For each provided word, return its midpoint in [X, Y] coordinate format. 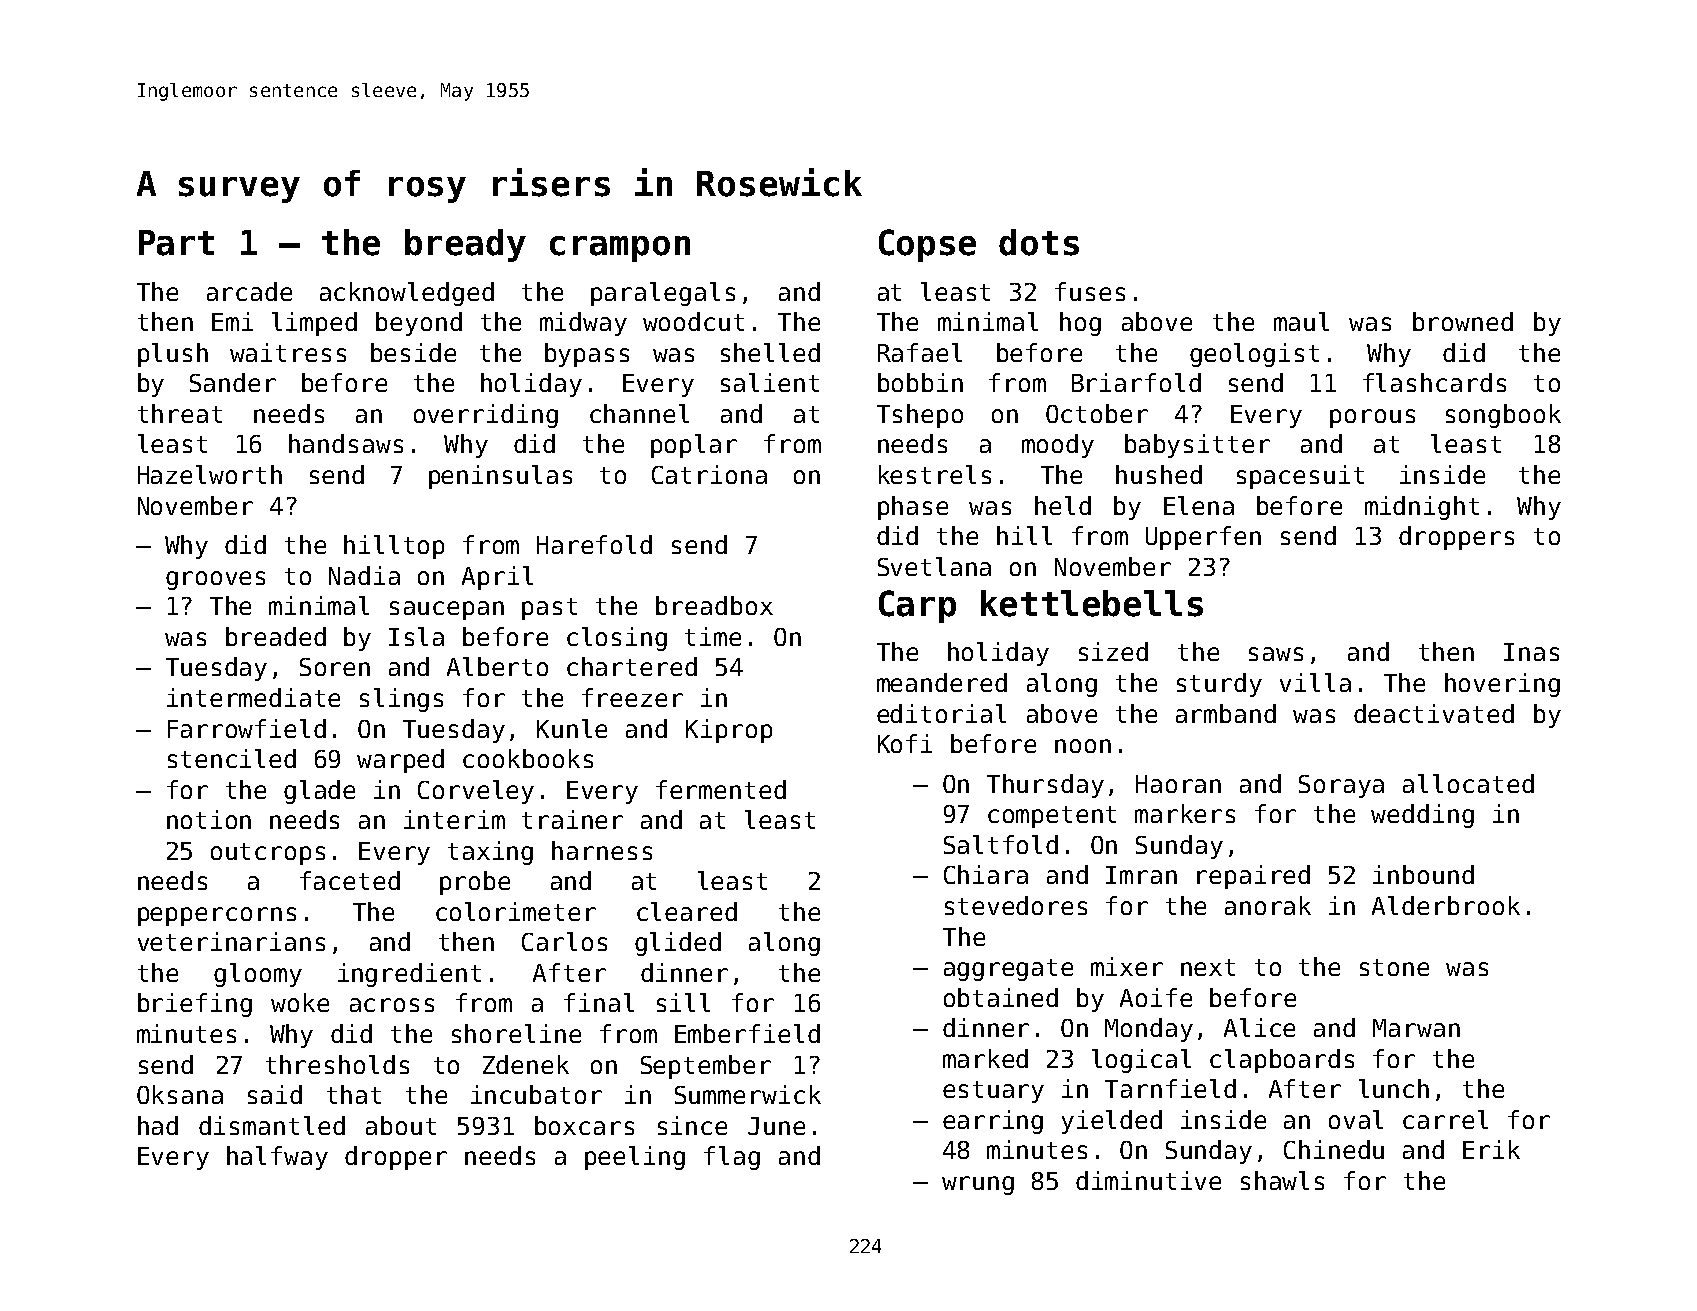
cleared [687, 911]
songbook [1503, 416]
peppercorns [217, 916]
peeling [635, 1158]
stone [1394, 967]
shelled [770, 352]
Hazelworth [210, 474]
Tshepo [920, 416]
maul [1301, 321]
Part [176, 243]
